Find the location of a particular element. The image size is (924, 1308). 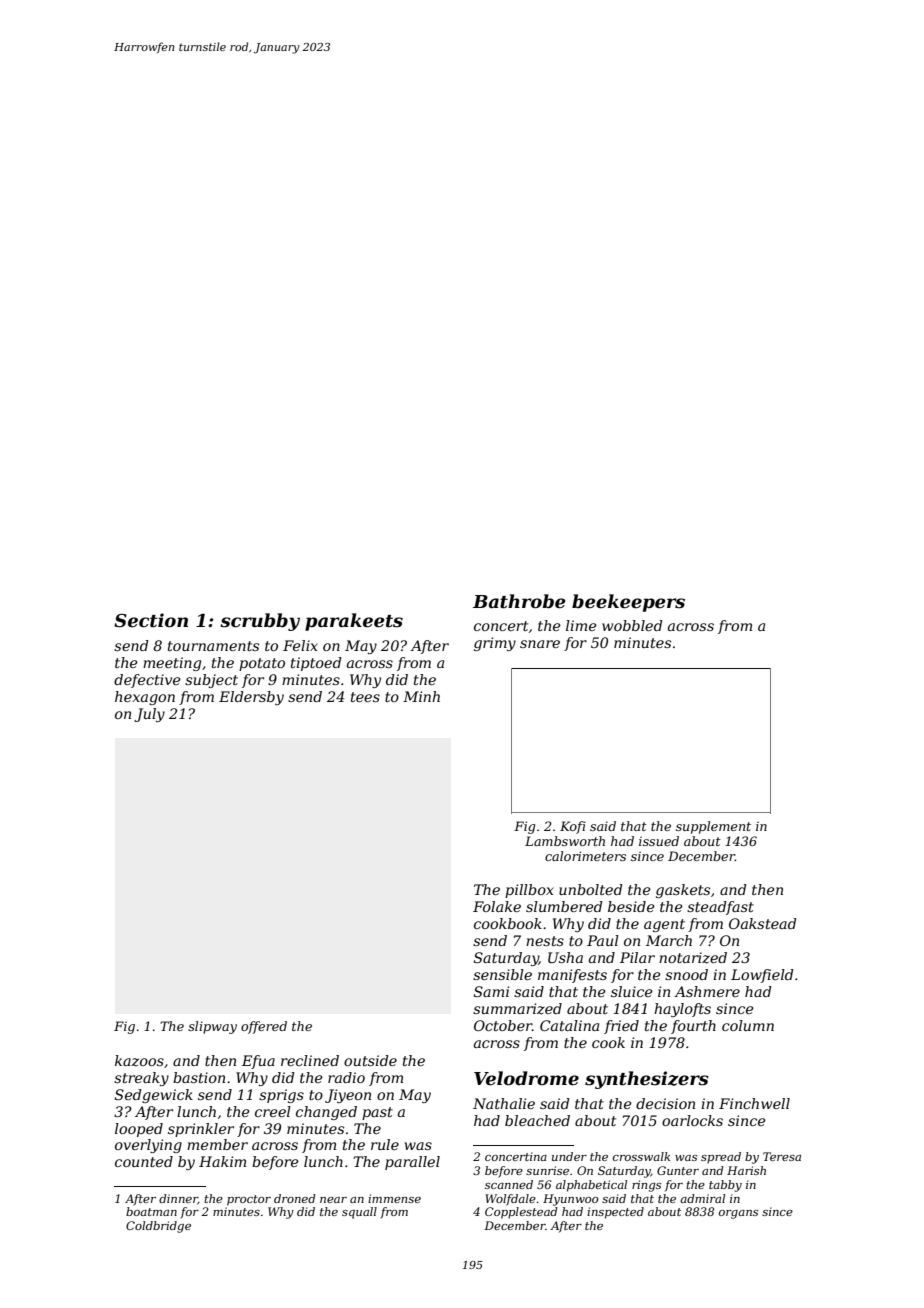

meeting is located at coordinates (172, 664).
